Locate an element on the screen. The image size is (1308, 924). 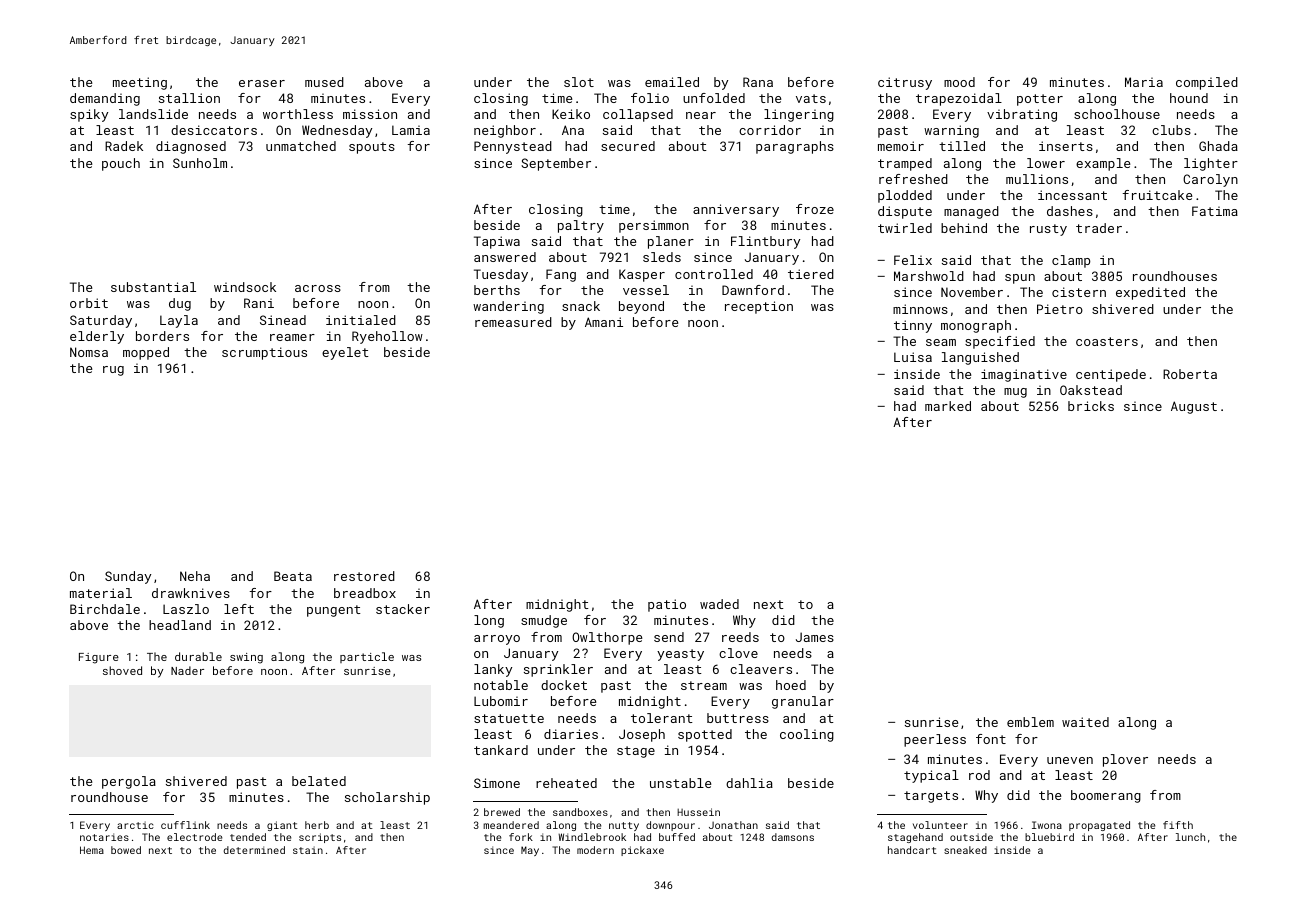
waited is located at coordinates (1085, 722).
